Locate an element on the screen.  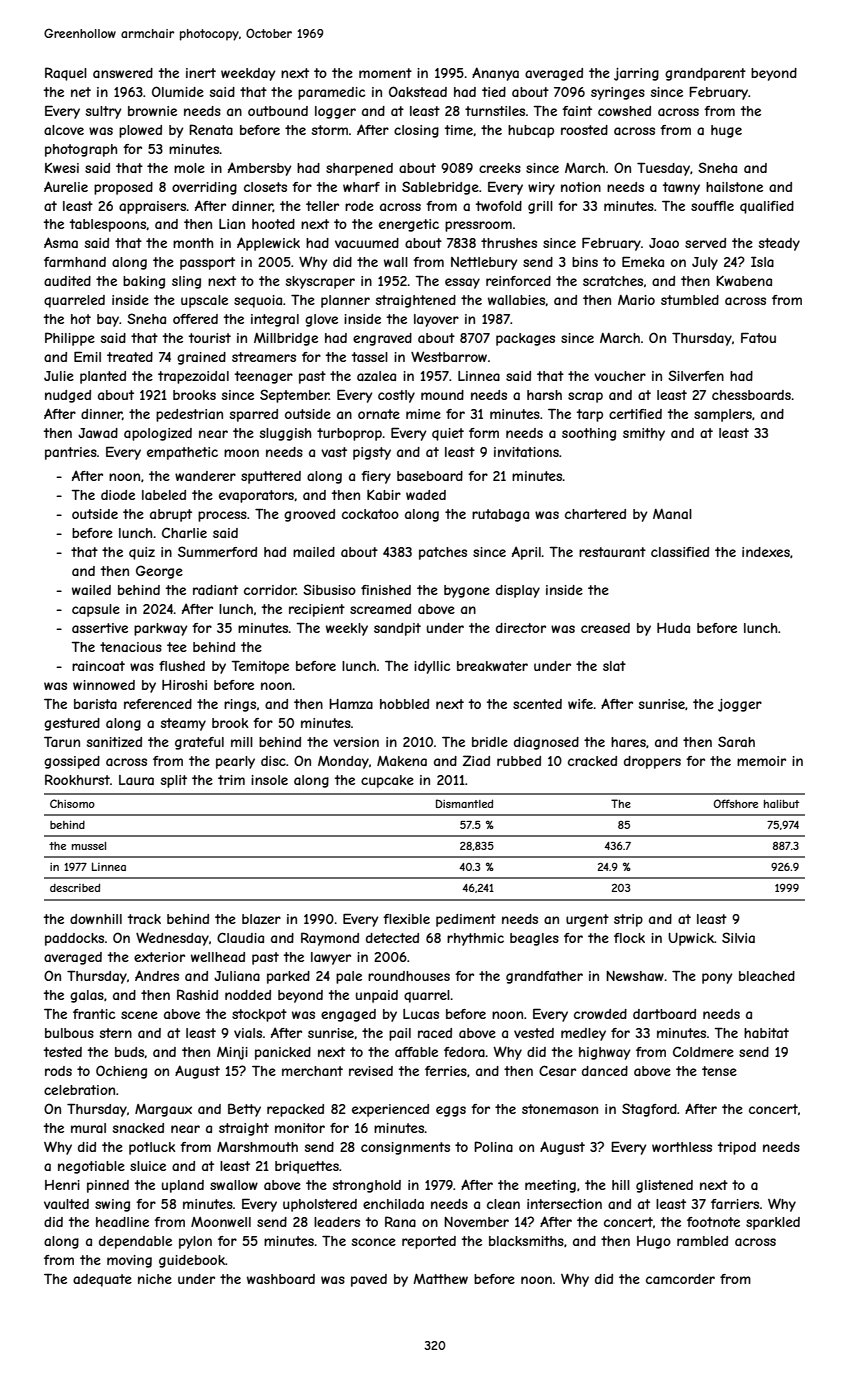
Olumide is located at coordinates (178, 91).
